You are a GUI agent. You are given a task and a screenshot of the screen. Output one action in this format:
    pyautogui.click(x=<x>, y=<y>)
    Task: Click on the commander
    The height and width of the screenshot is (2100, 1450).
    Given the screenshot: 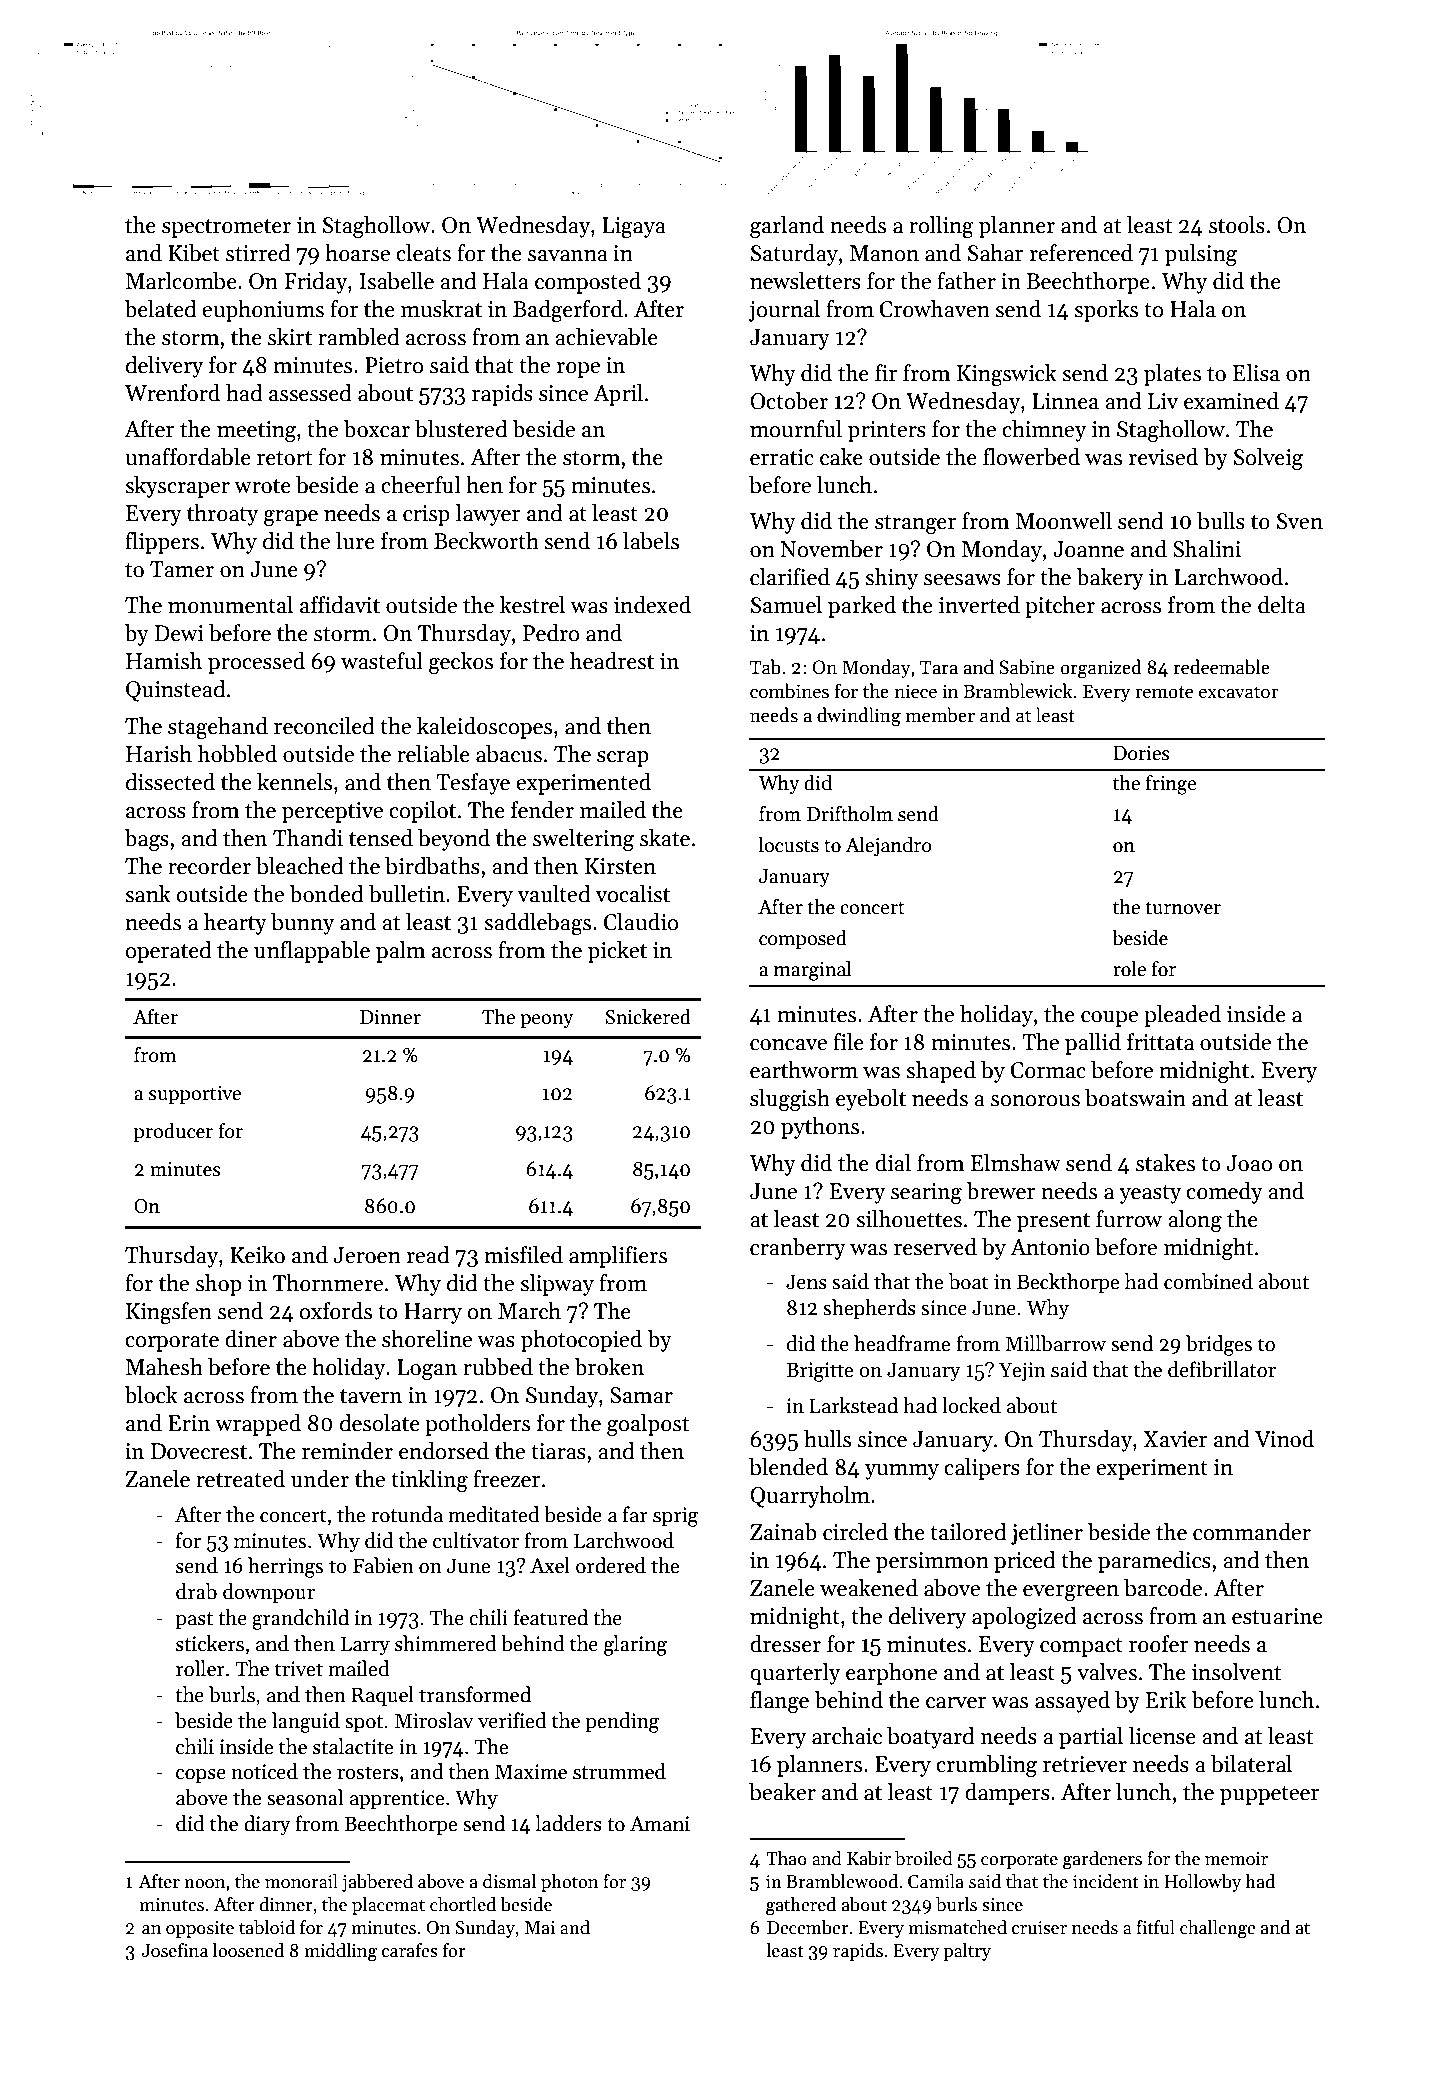 What is the action you would take?
    pyautogui.click(x=1252, y=1532)
